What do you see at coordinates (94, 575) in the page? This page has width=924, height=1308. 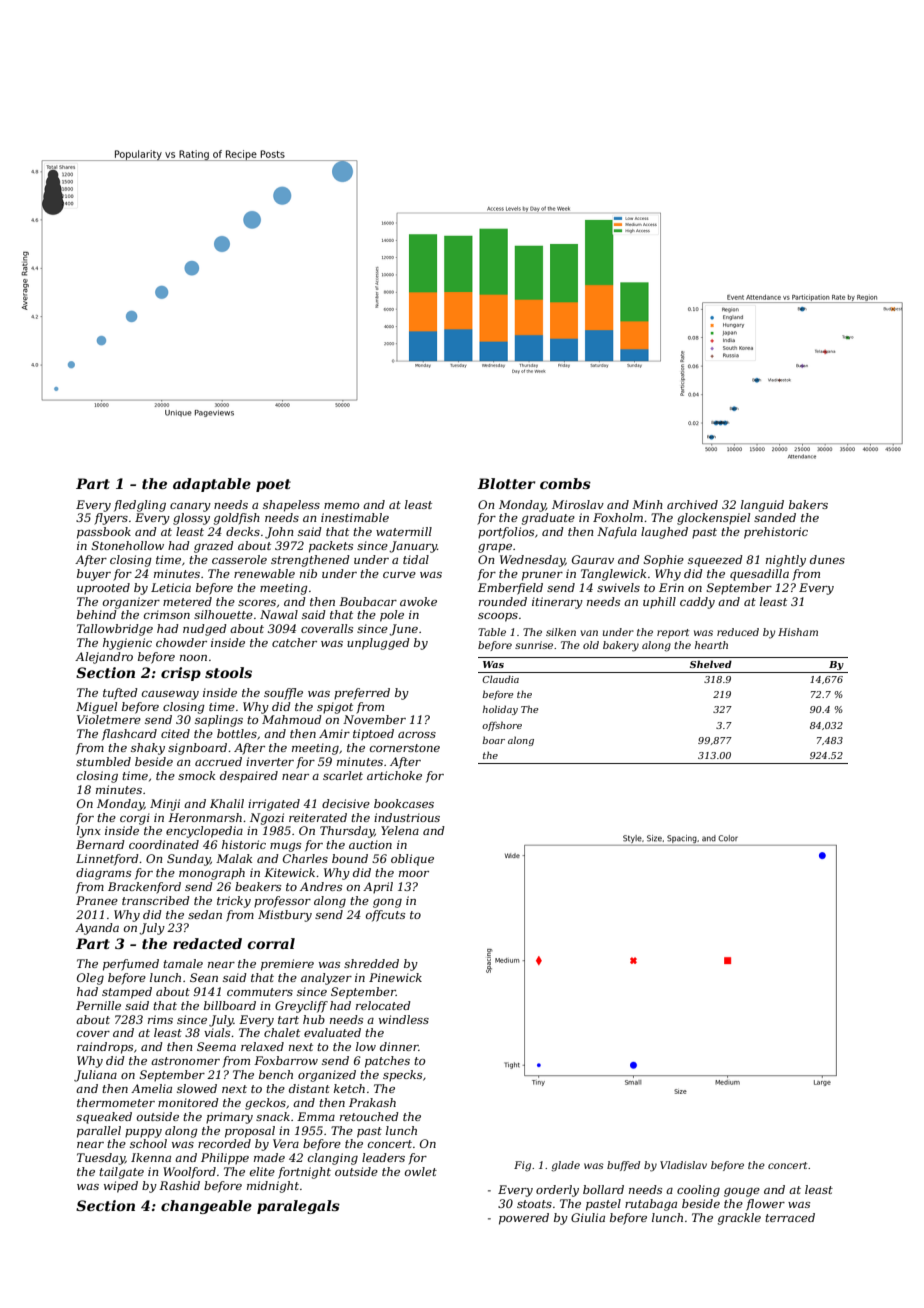 I see `buyer` at bounding box center [94, 575].
